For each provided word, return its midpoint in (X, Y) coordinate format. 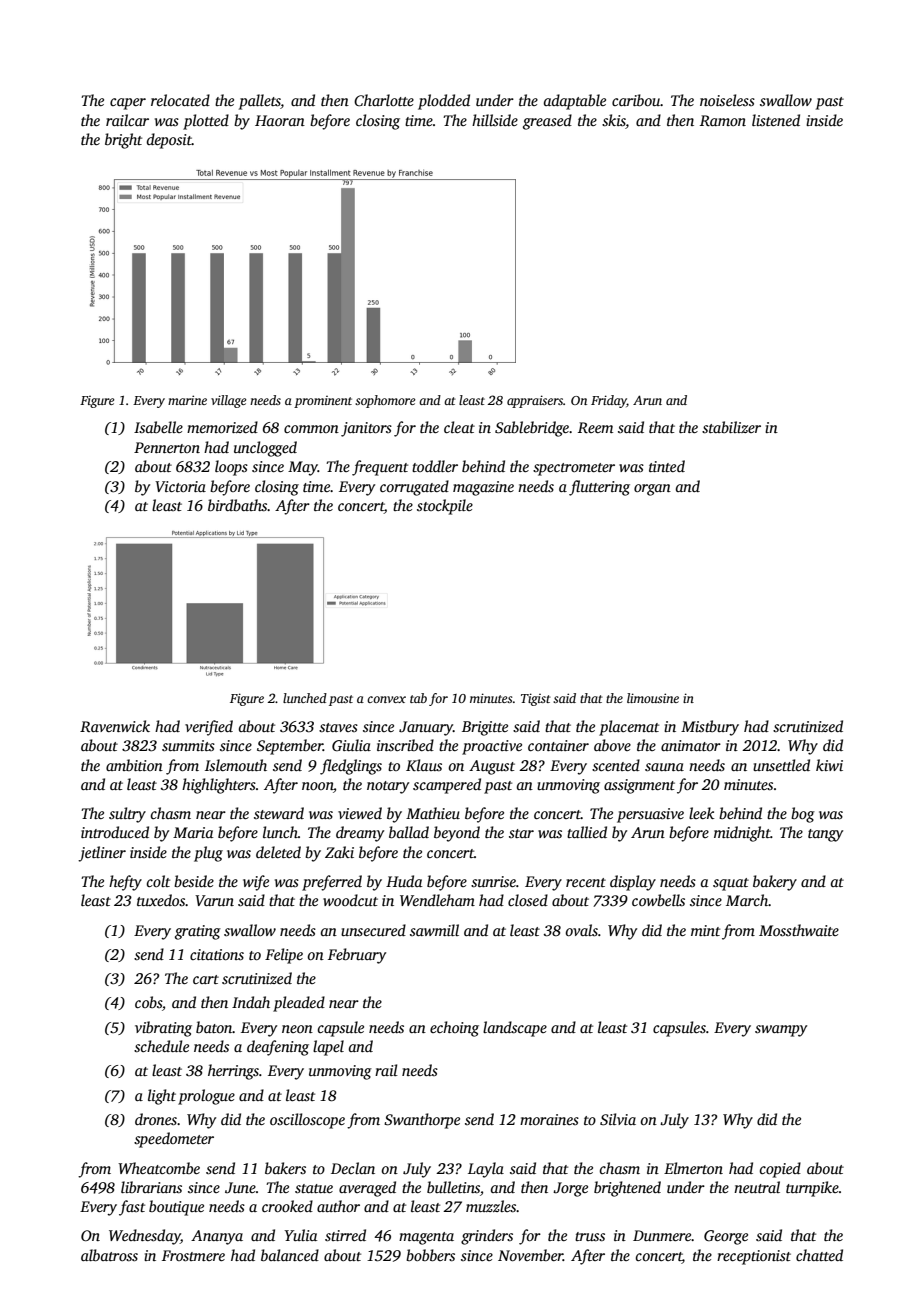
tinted (667, 466)
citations (217, 954)
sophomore (385, 401)
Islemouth (236, 765)
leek (701, 813)
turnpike (812, 1189)
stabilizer (731, 427)
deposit (169, 141)
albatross (109, 1255)
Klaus (424, 765)
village (228, 401)
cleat (459, 427)
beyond (457, 834)
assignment (639, 786)
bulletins (453, 1187)
